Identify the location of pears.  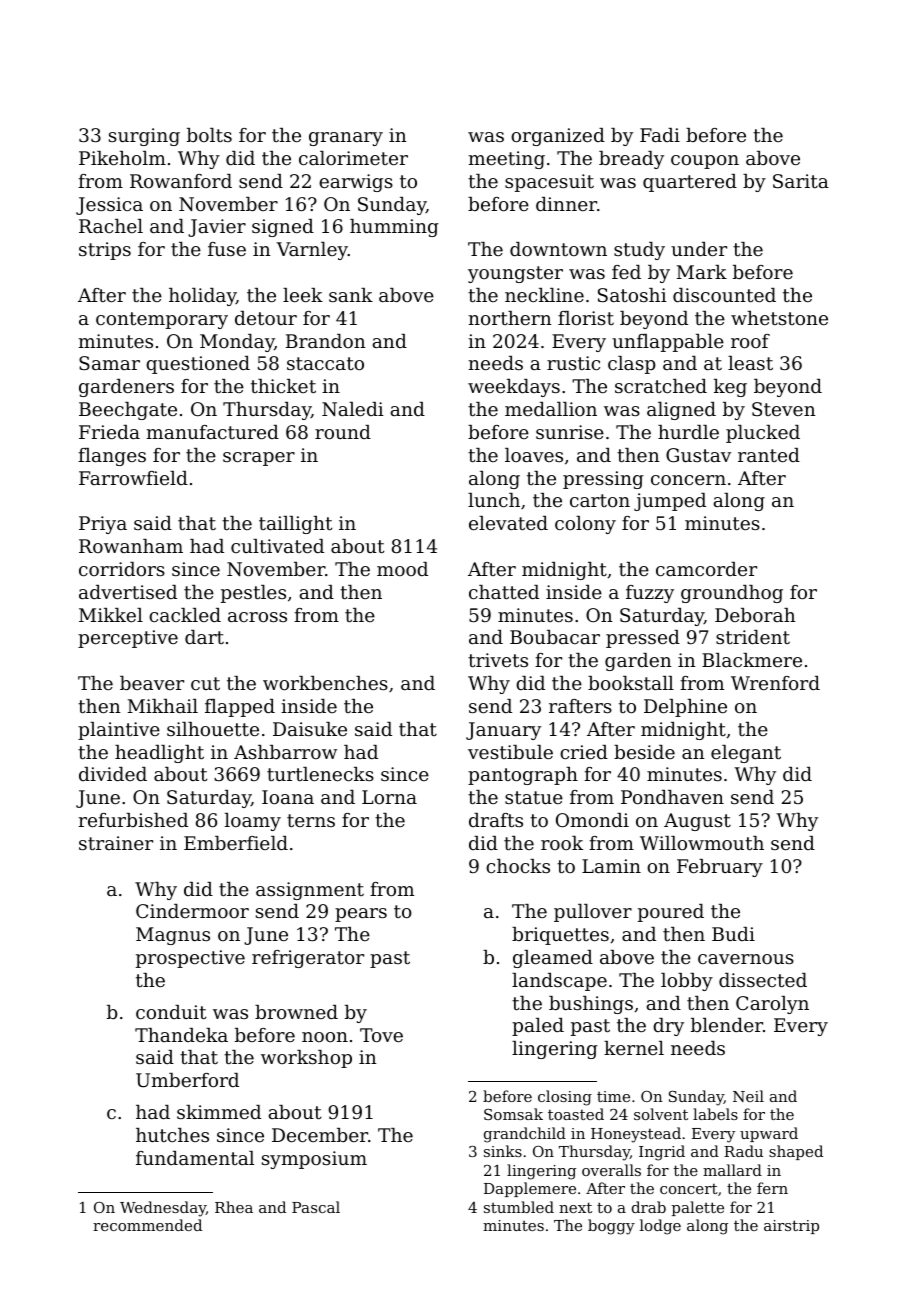
(361, 915).
